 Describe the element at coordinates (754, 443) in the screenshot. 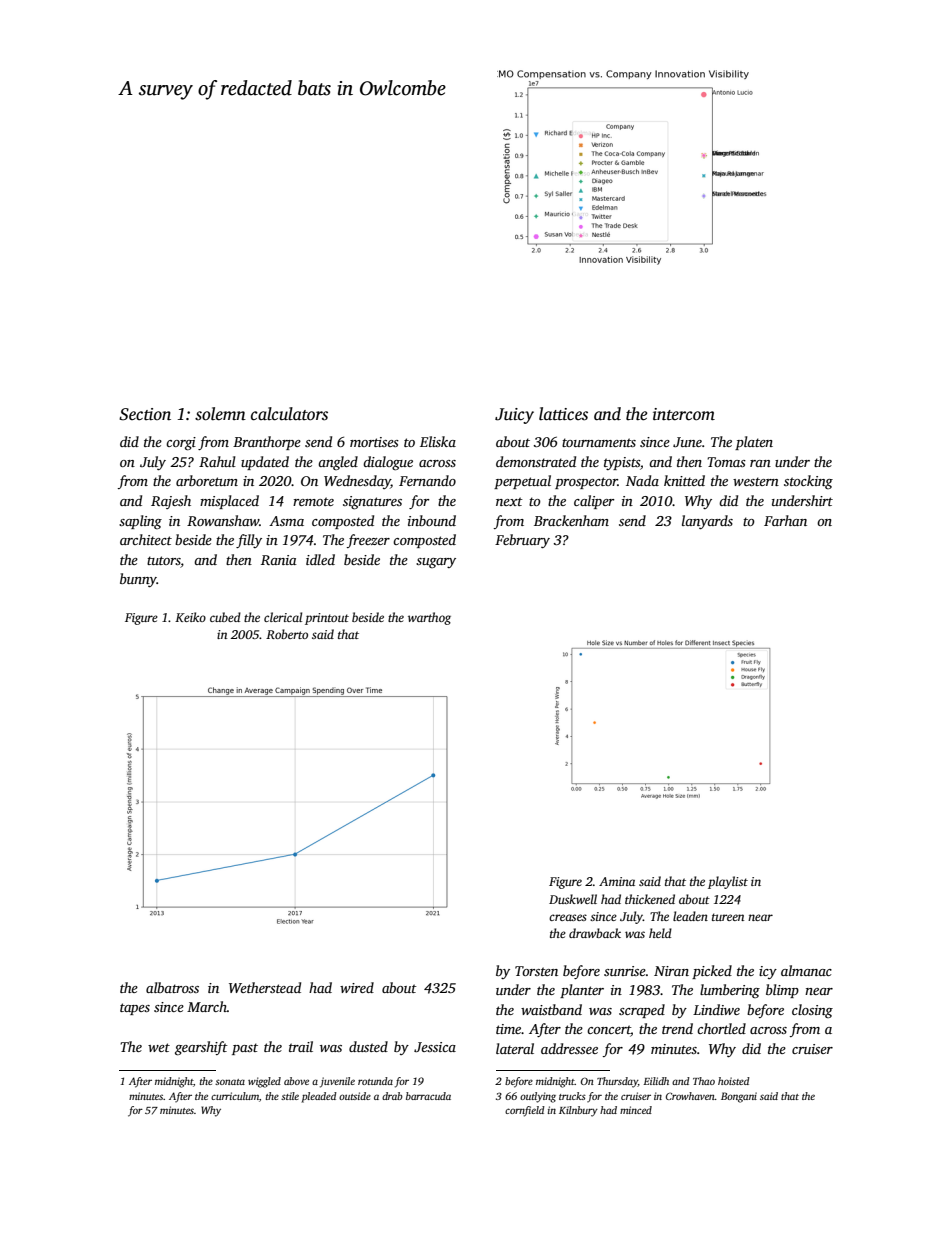

I see `platen` at that location.
